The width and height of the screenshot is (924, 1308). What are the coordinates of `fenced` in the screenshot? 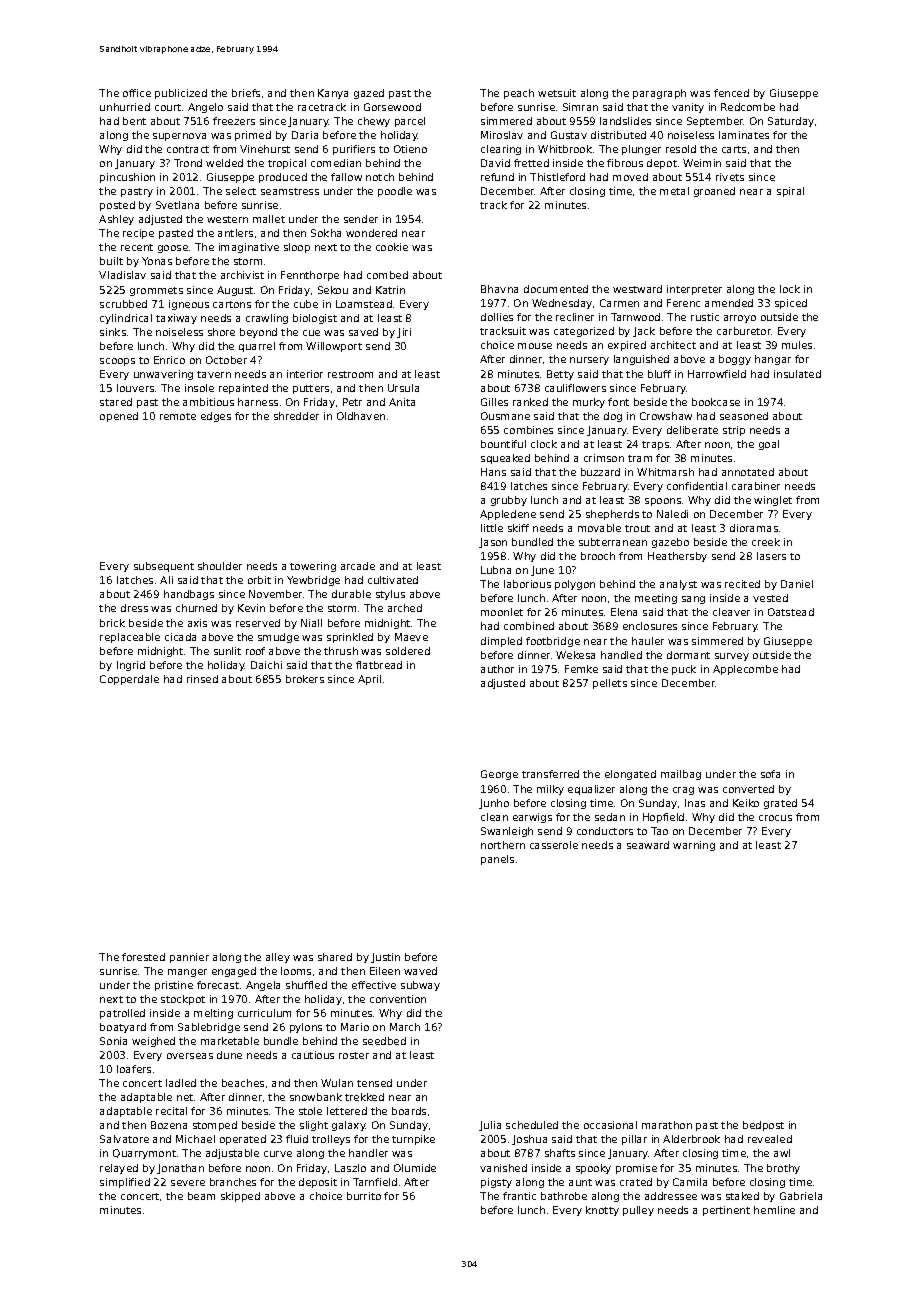 It's located at (731, 93).
